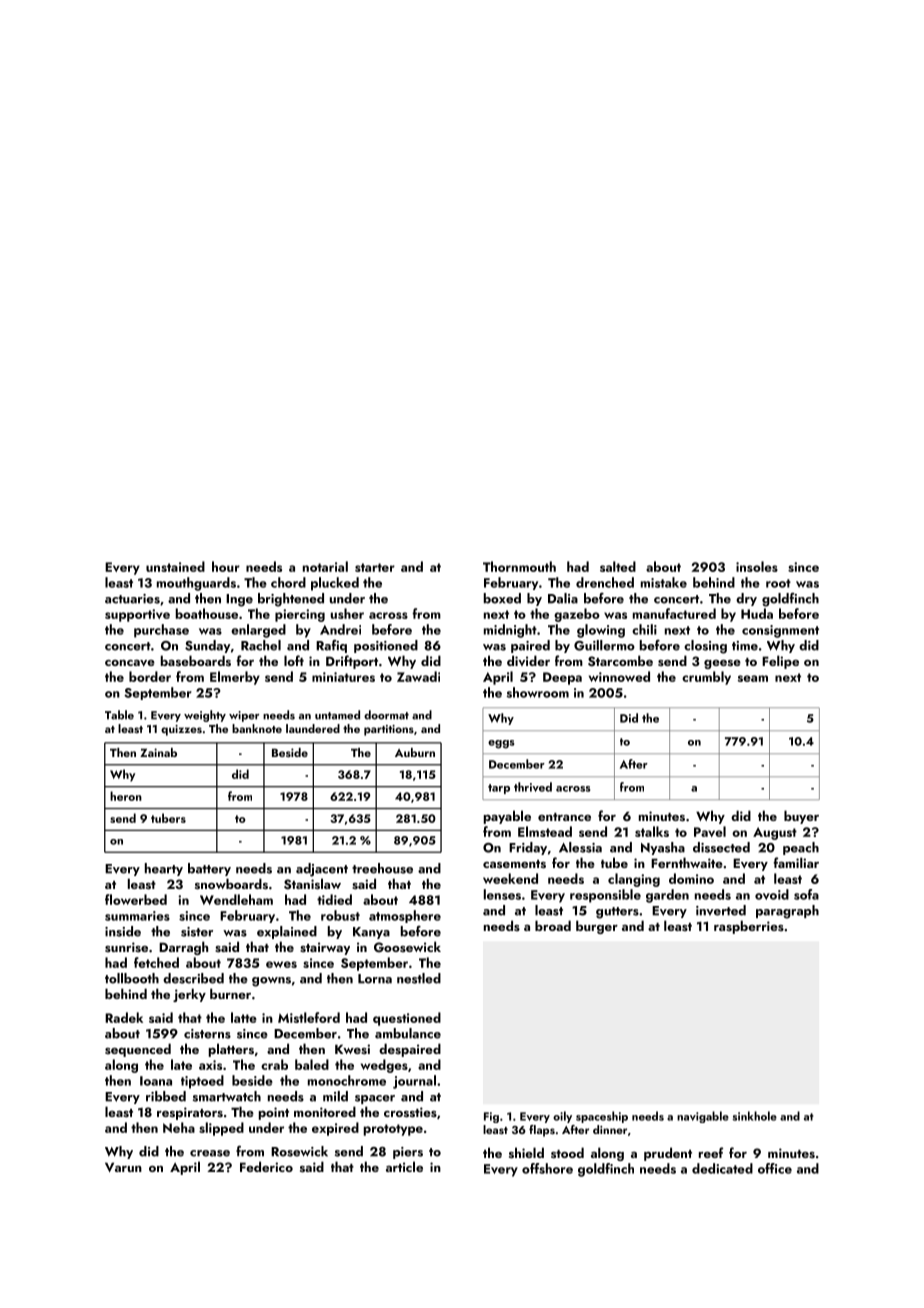 This screenshot has height=1308, width=924. I want to click on Table, so click(119, 715).
